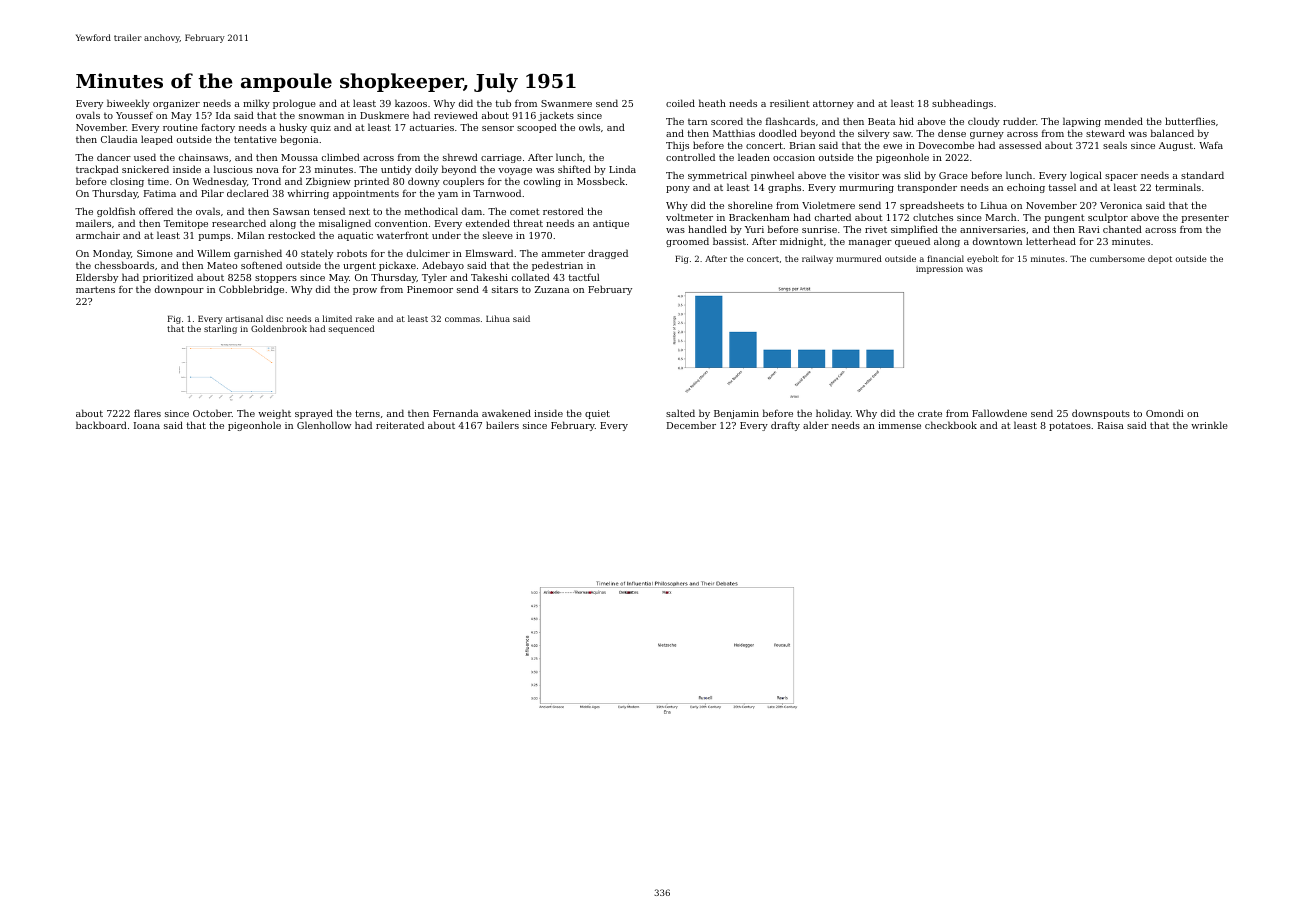  Describe the element at coordinates (147, 413) in the screenshot. I see `flares` at that location.
